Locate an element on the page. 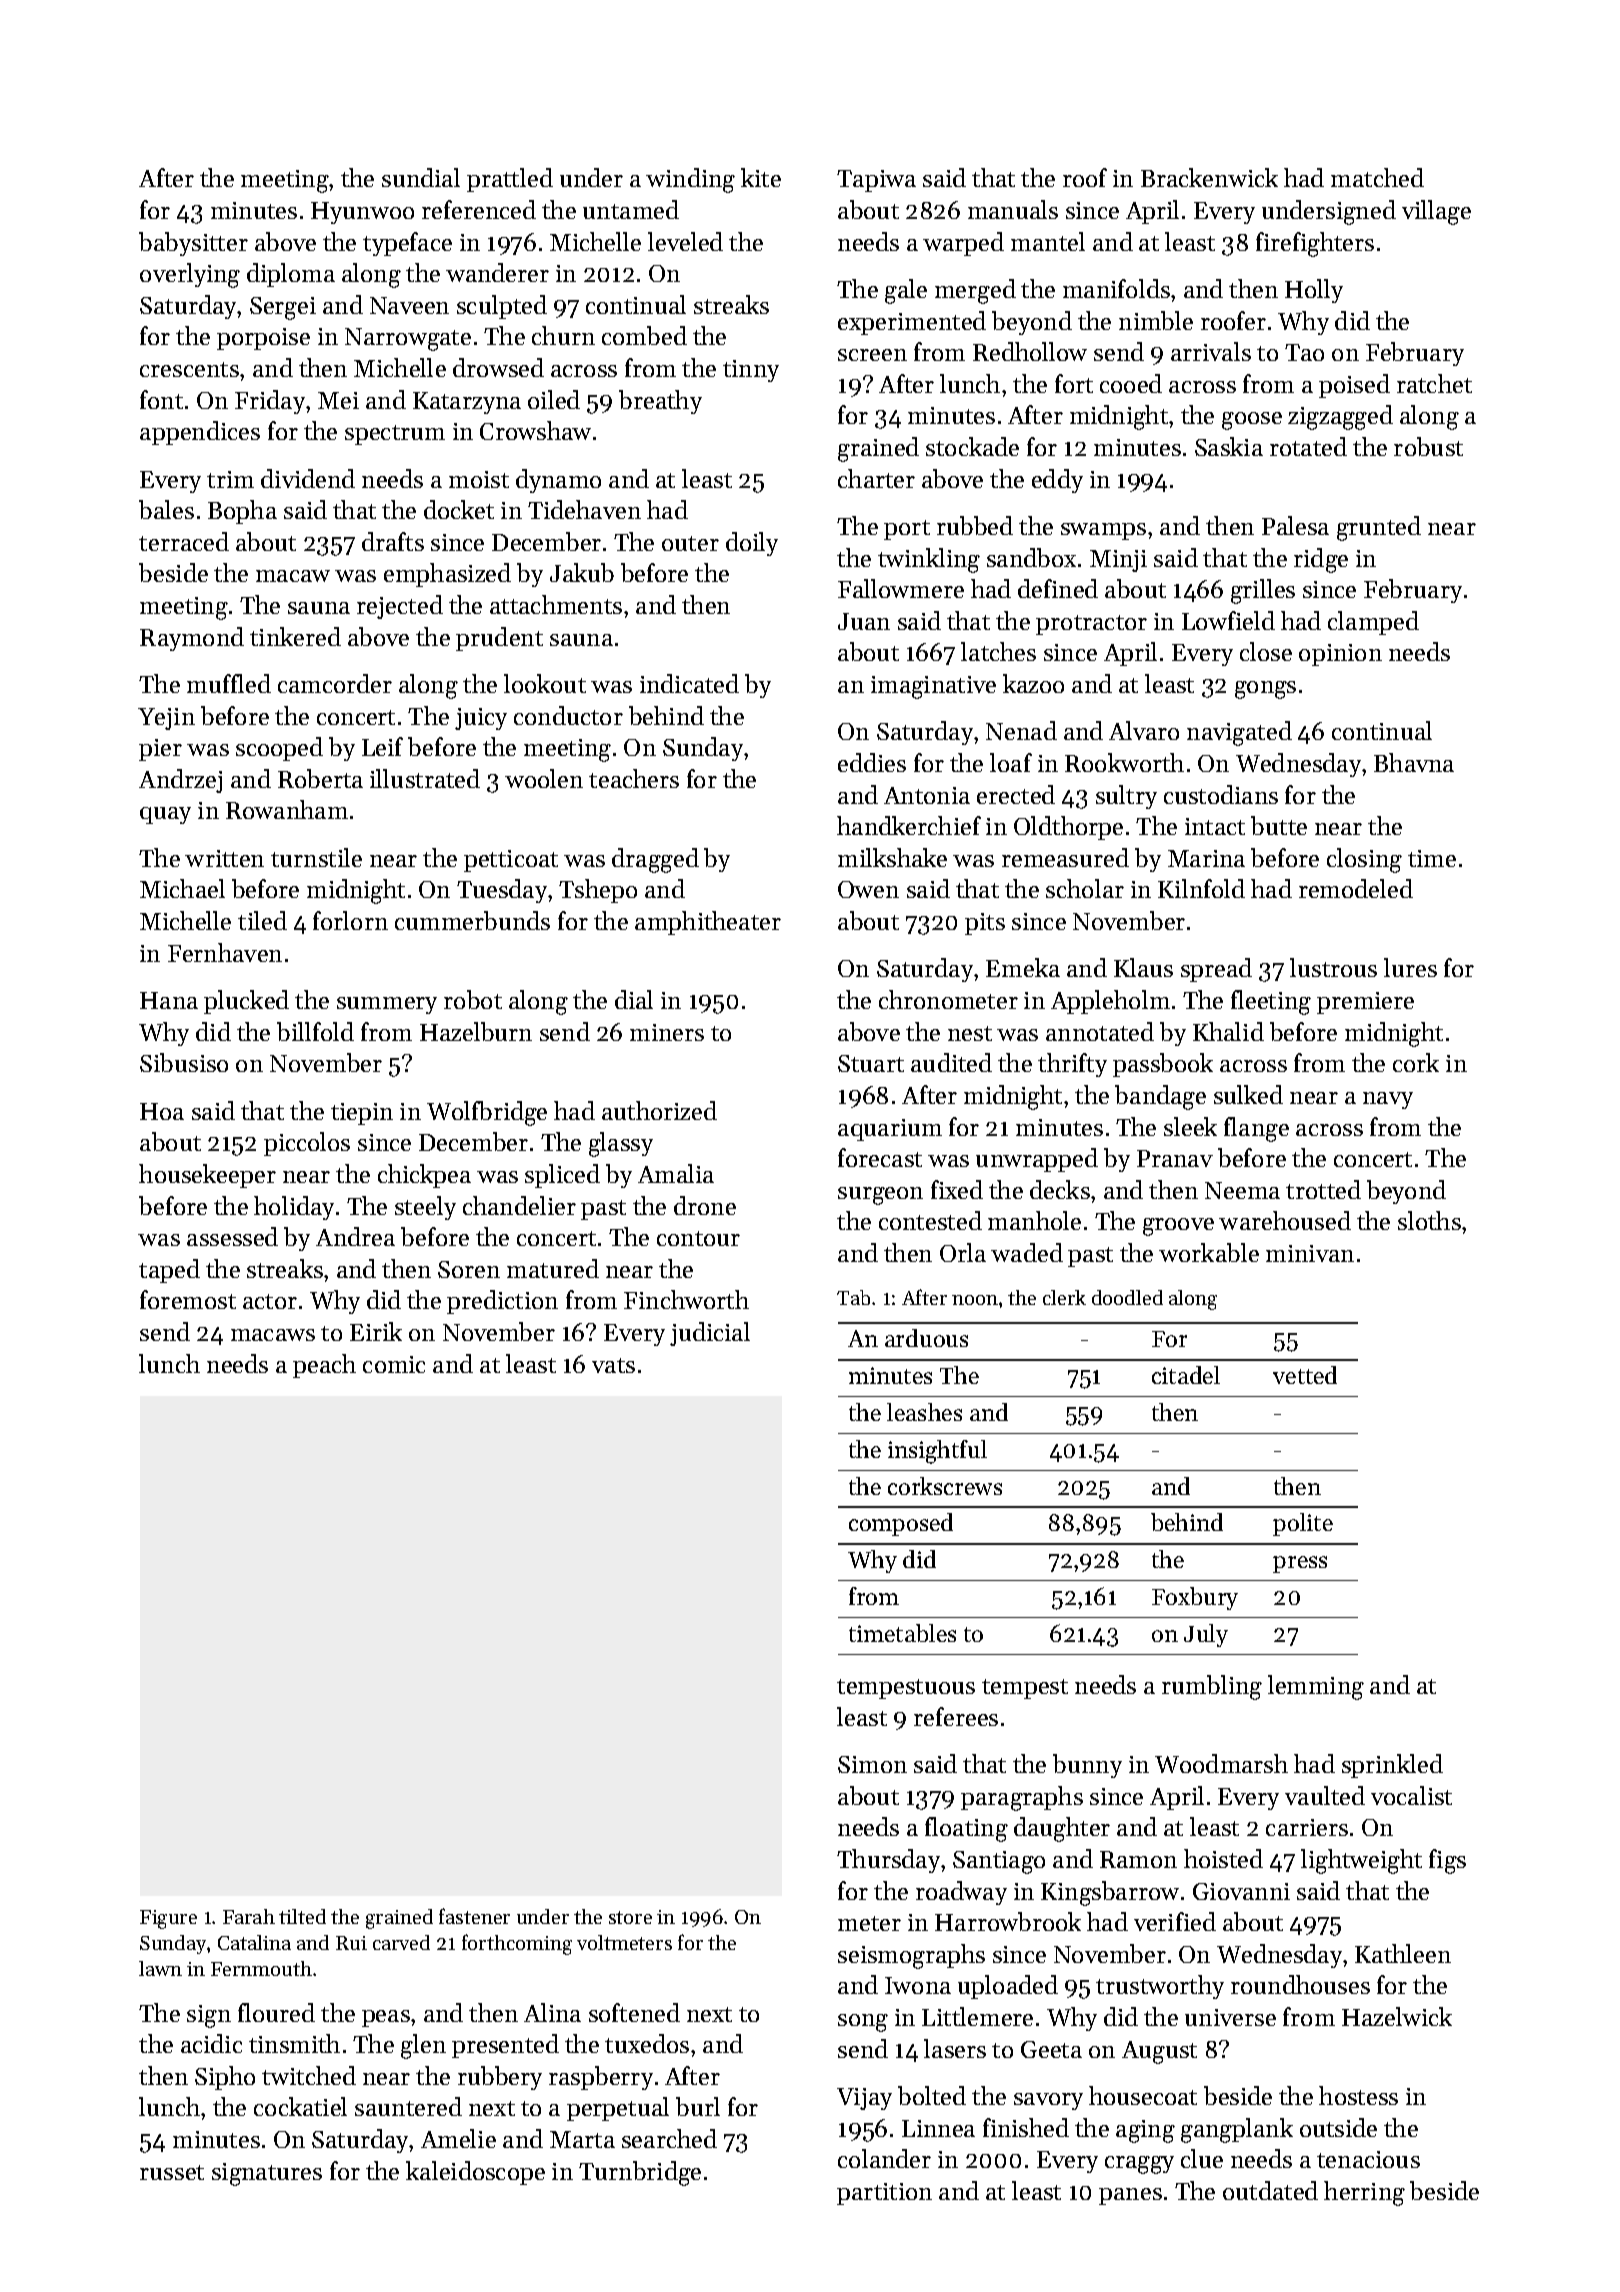 The width and height of the image is (1620, 2292). Ramon is located at coordinates (1138, 1859).
